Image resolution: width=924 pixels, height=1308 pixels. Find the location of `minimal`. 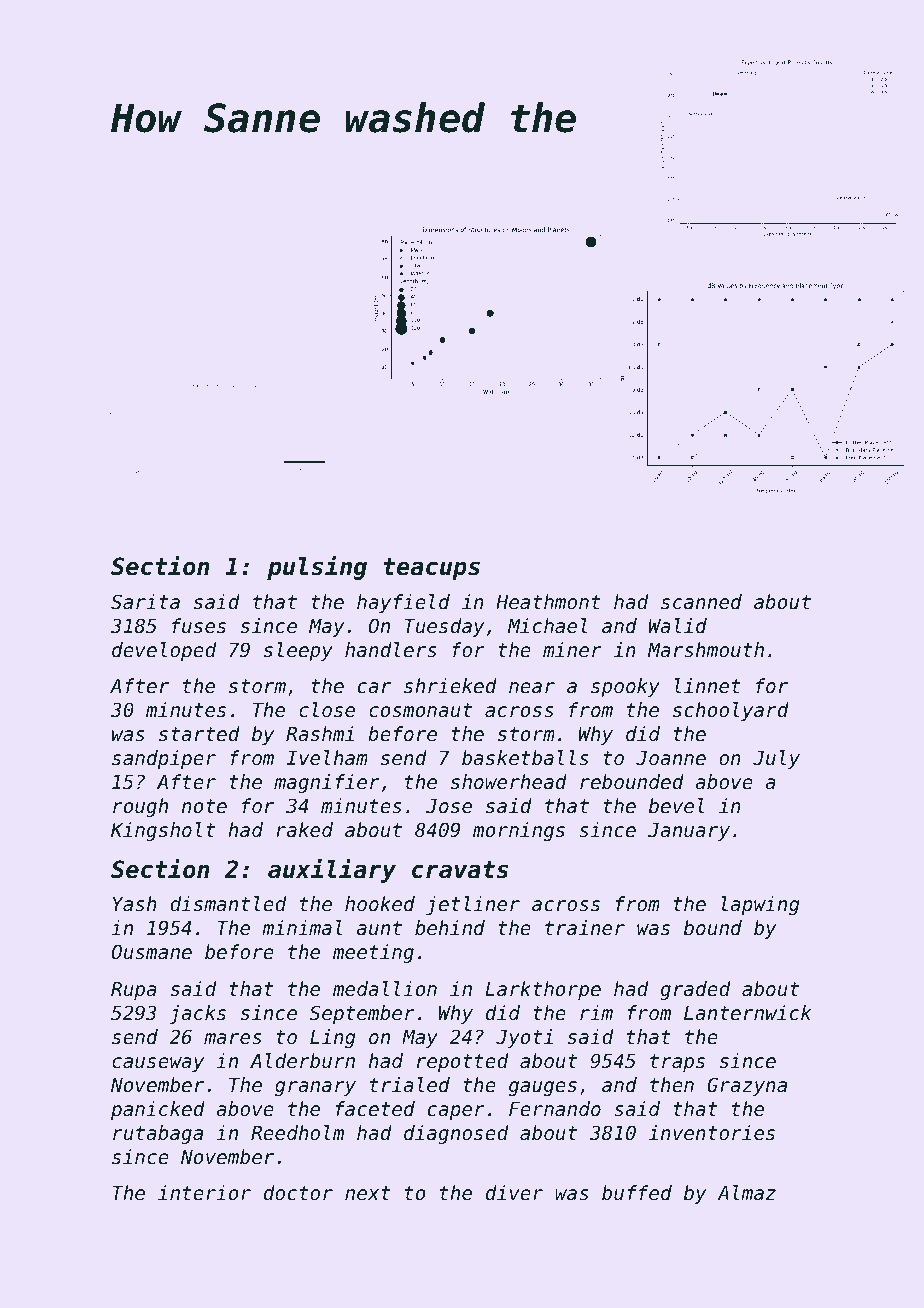

minimal is located at coordinates (302, 927).
